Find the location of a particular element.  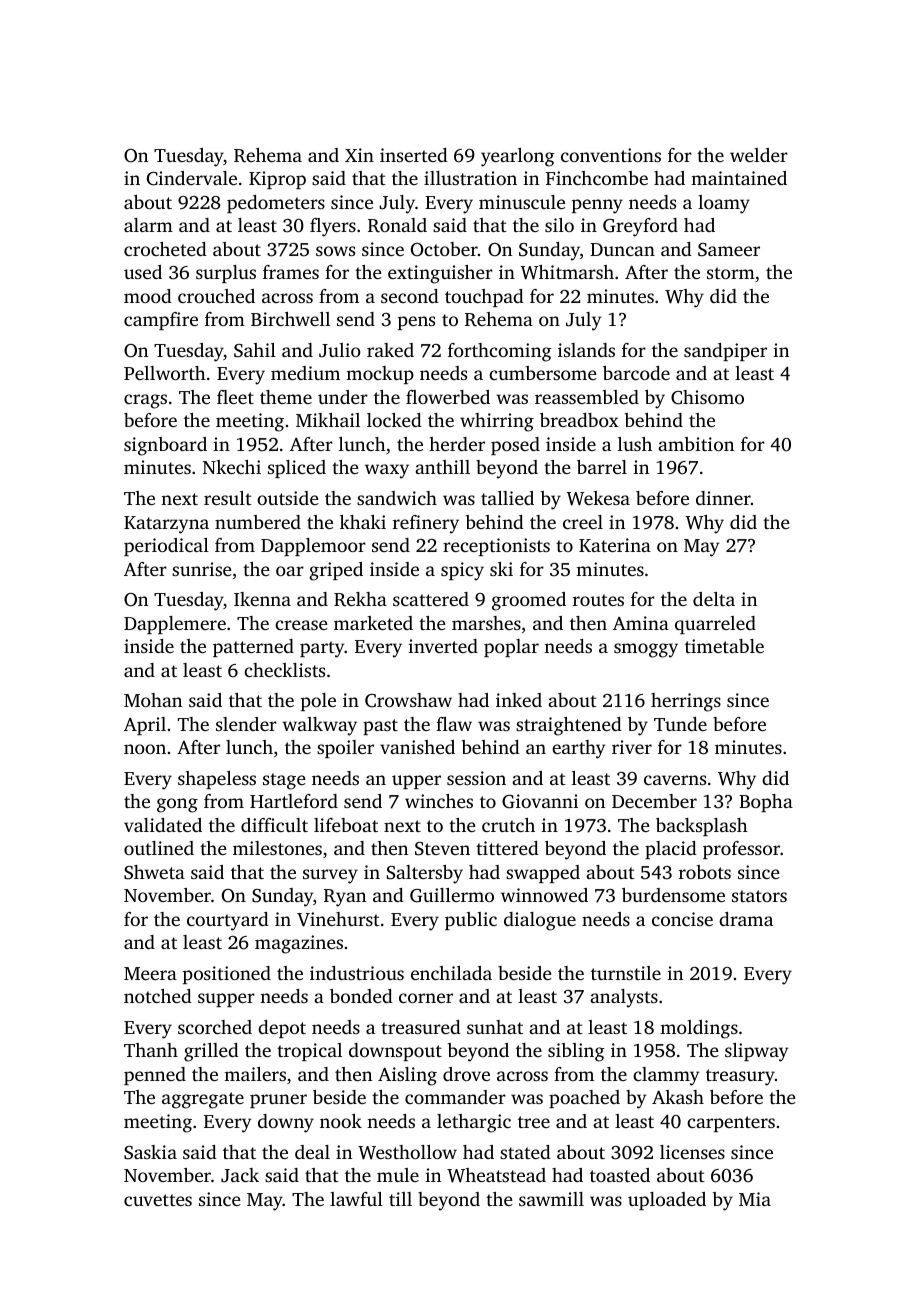

depot is located at coordinates (282, 1029).
